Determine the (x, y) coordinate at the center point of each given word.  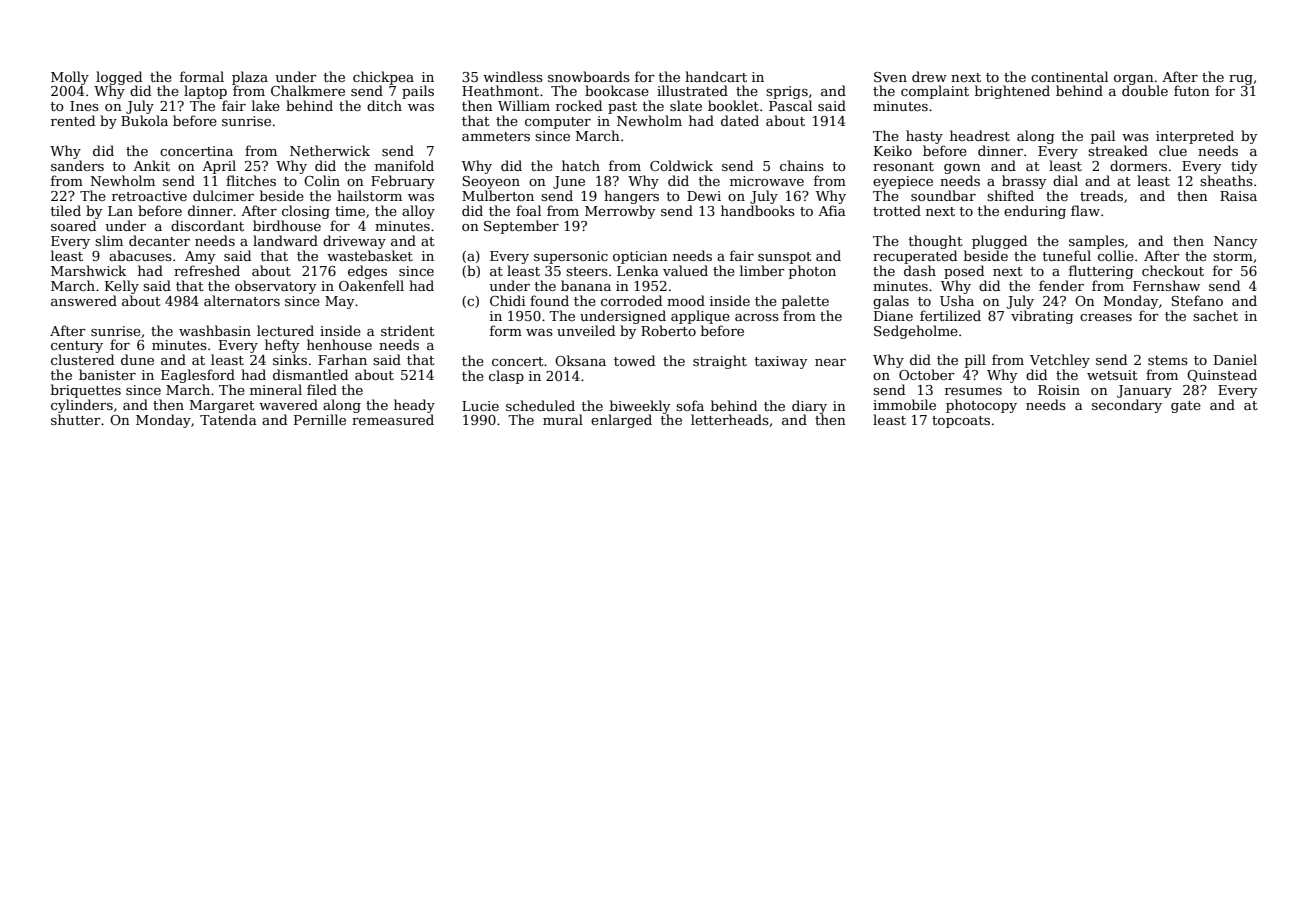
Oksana (580, 360)
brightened (1012, 92)
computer (558, 123)
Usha (957, 300)
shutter (76, 419)
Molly (70, 78)
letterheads (730, 419)
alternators (242, 300)
